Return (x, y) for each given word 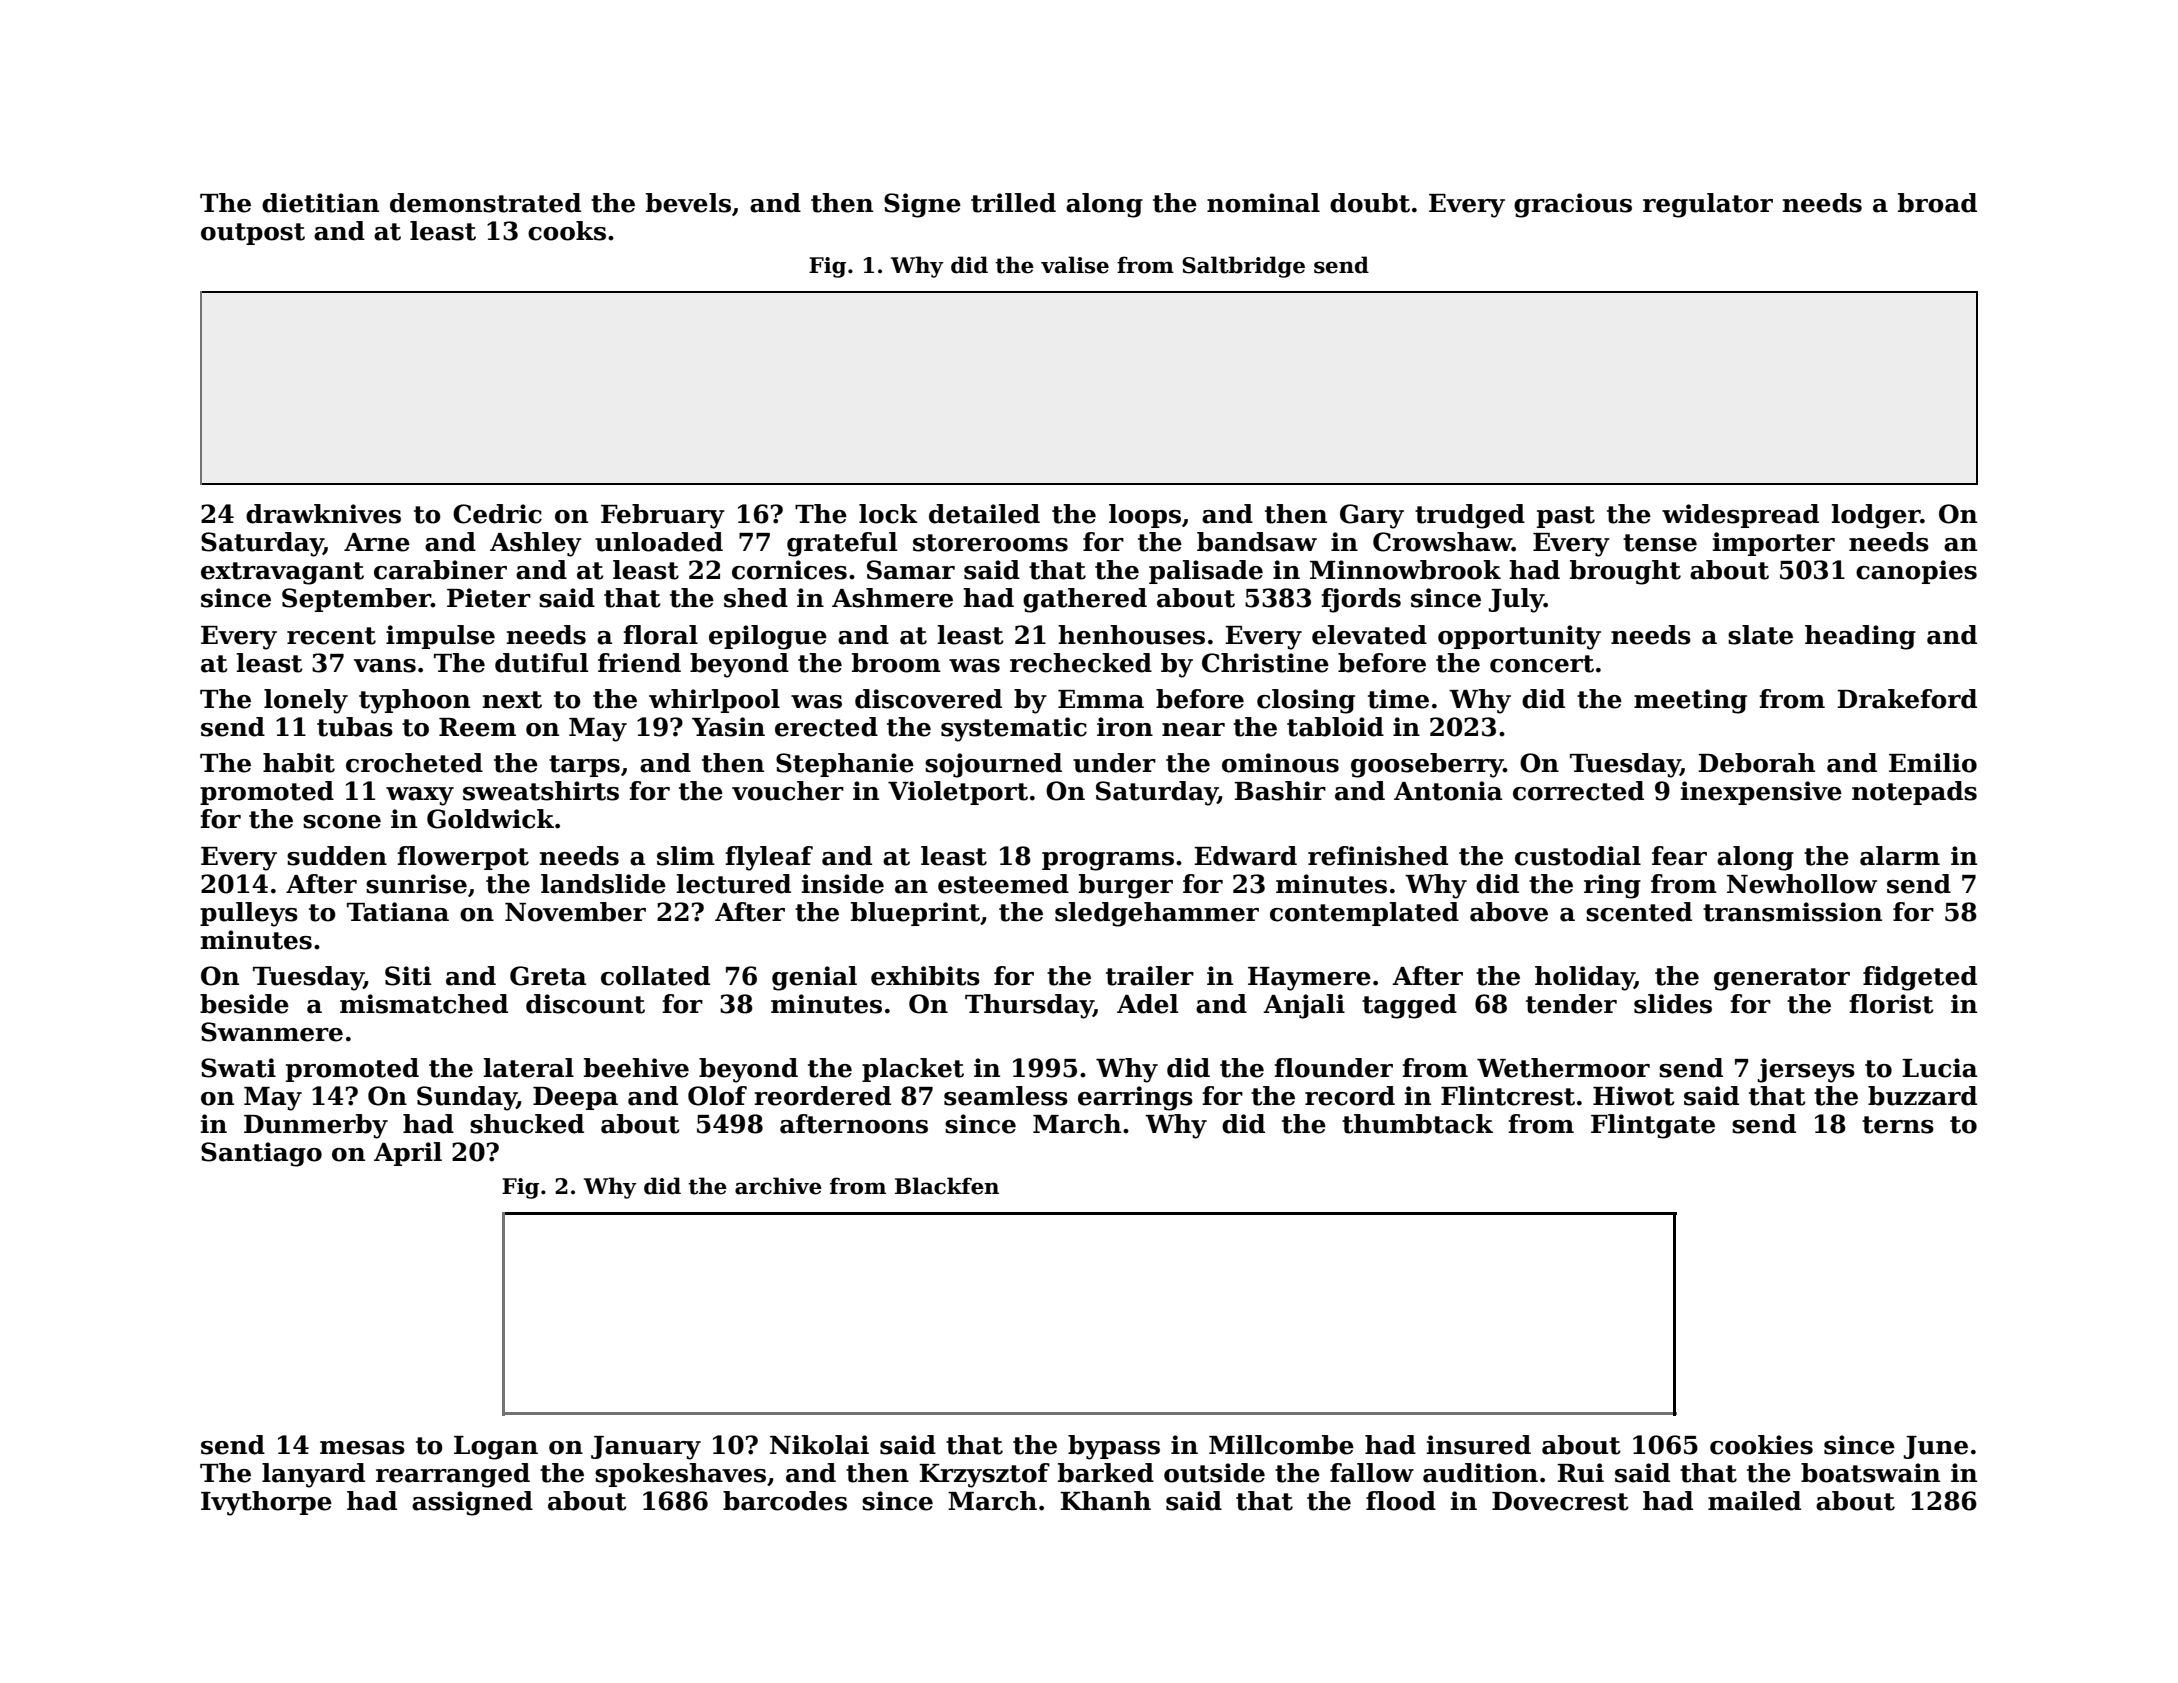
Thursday (1029, 1006)
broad (1937, 203)
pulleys (249, 914)
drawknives (323, 514)
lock (888, 514)
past (1566, 517)
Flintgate (1653, 1126)
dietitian (320, 203)
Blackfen (947, 1186)
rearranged (453, 1475)
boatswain (1870, 1473)
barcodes (785, 1501)
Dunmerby (316, 1126)
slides (1673, 1004)
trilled (1013, 203)
